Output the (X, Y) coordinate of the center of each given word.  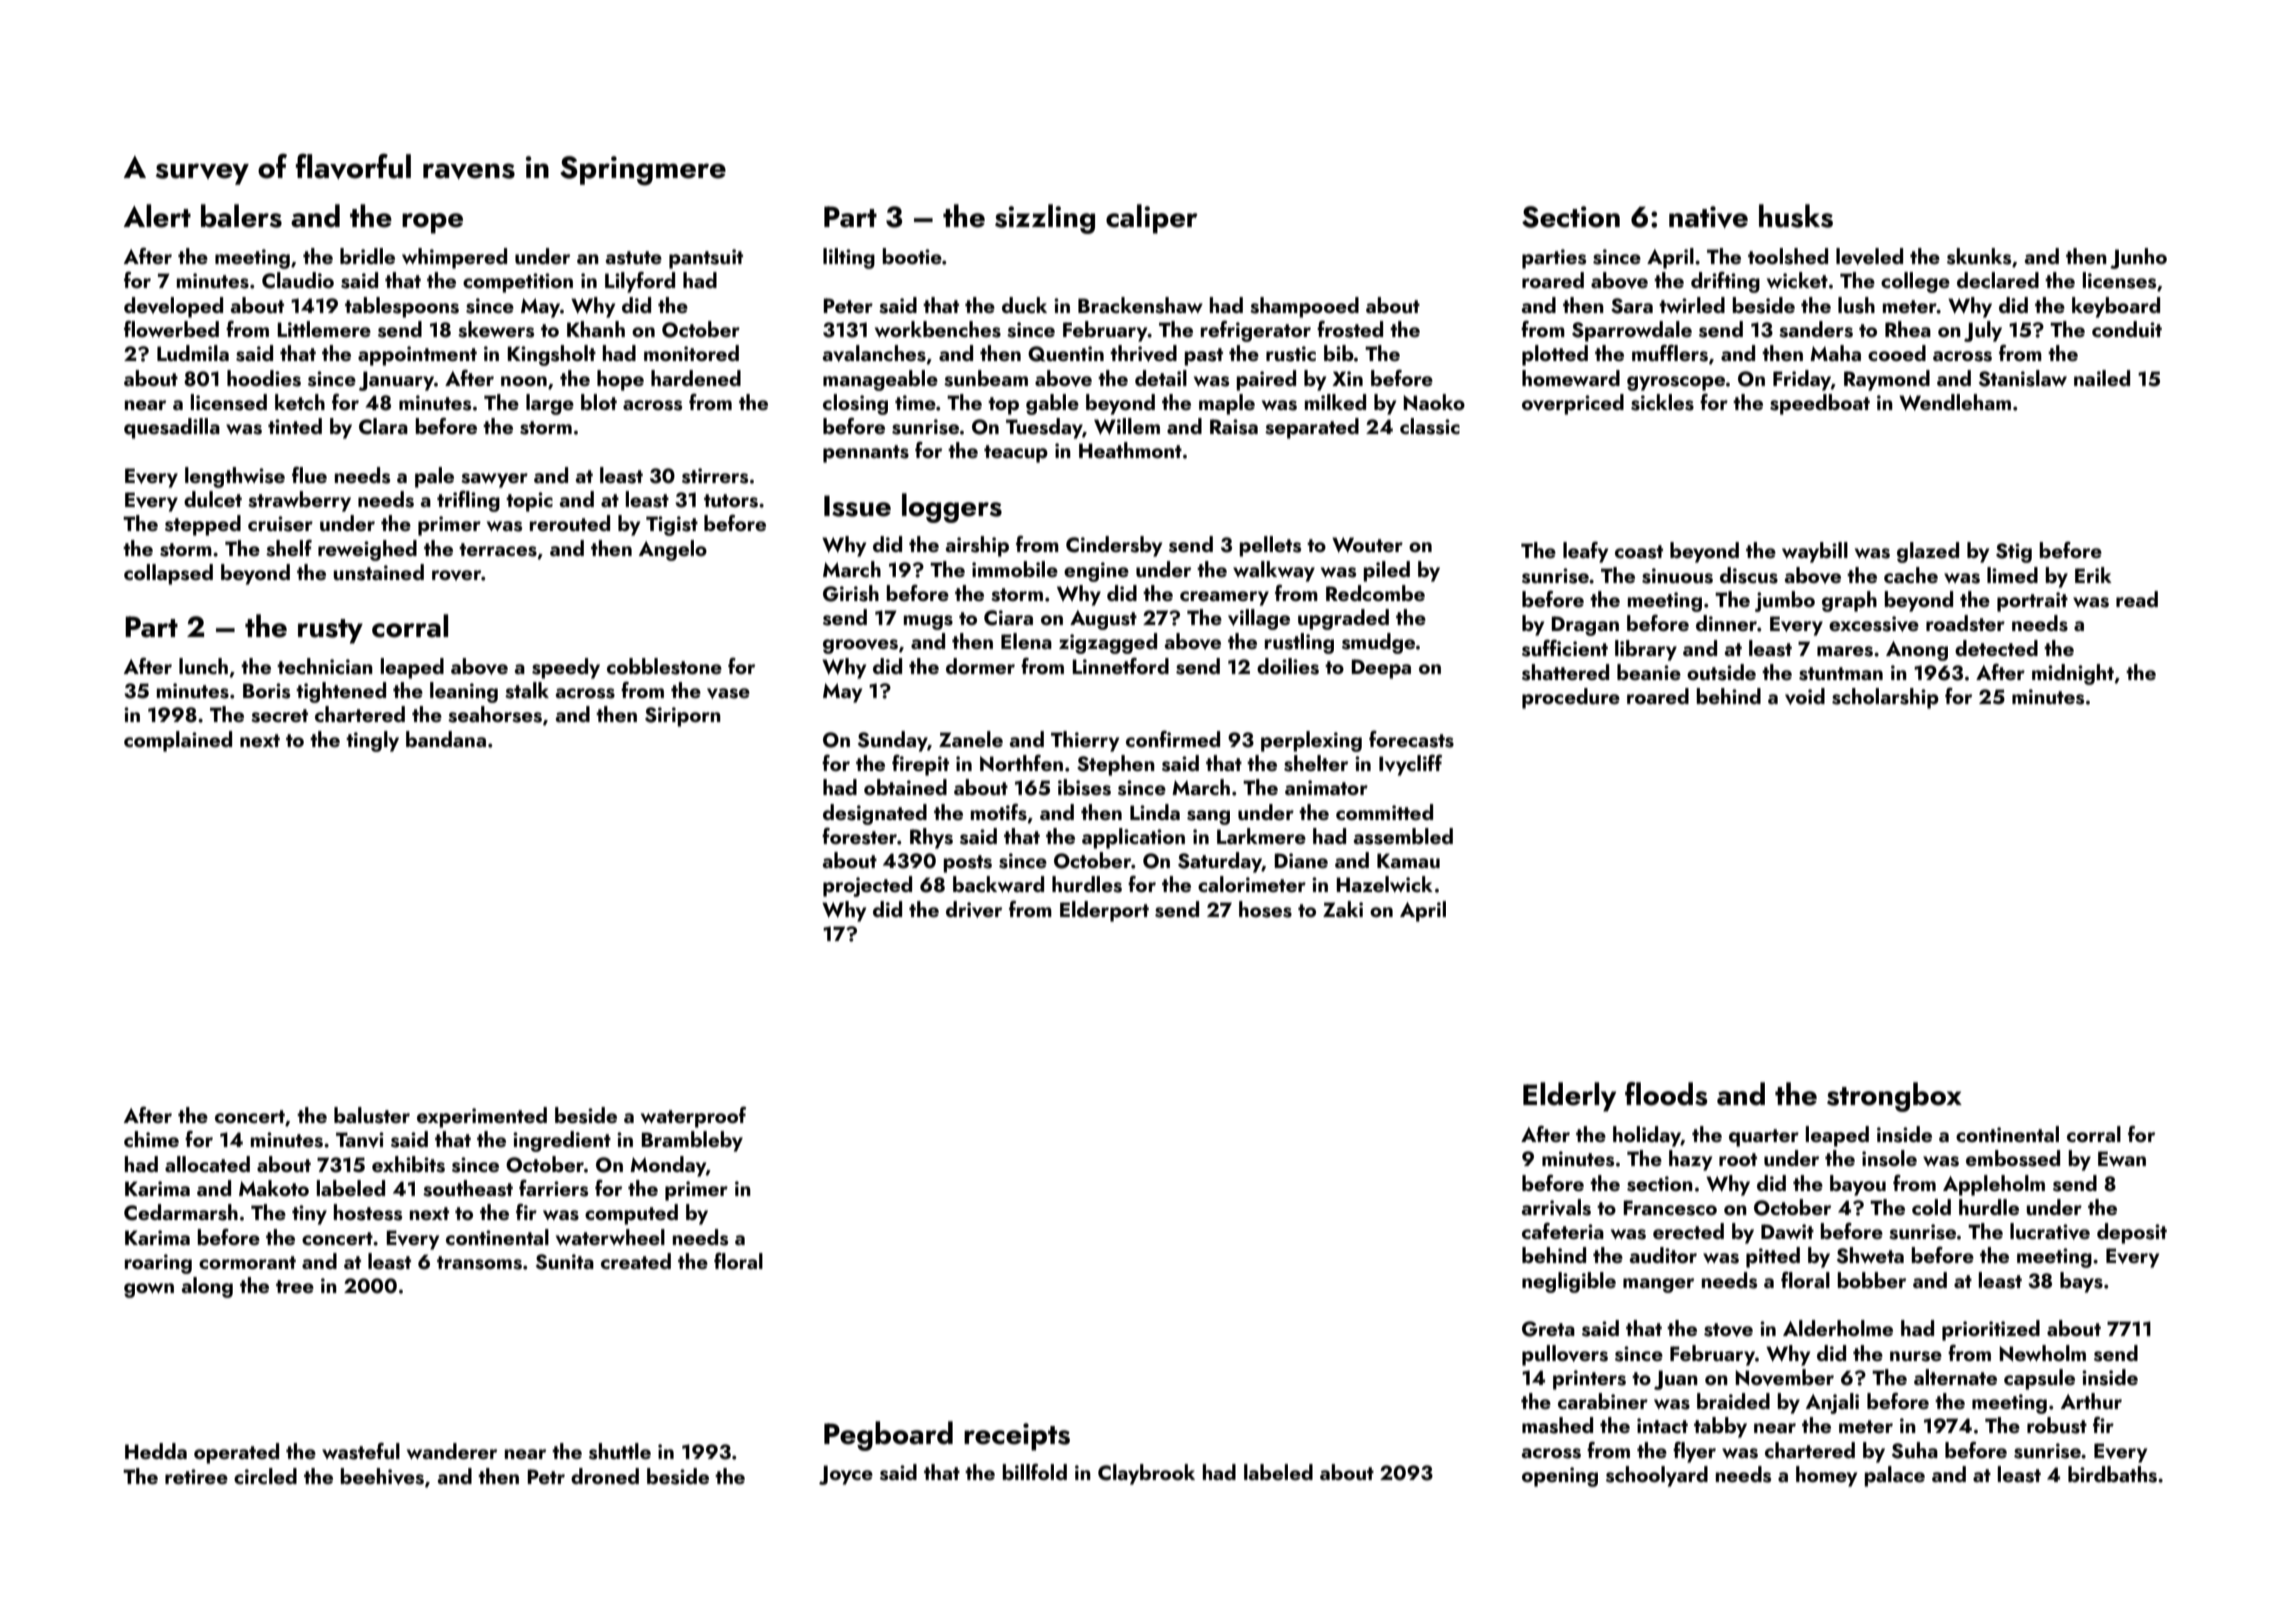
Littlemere (324, 329)
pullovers (1565, 1355)
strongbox (1894, 1097)
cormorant (247, 1262)
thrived (1143, 353)
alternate (1955, 1377)
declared (1998, 280)
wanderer (452, 1451)
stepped (203, 525)
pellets (1270, 546)
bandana (446, 739)
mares (1845, 651)
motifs (999, 812)
